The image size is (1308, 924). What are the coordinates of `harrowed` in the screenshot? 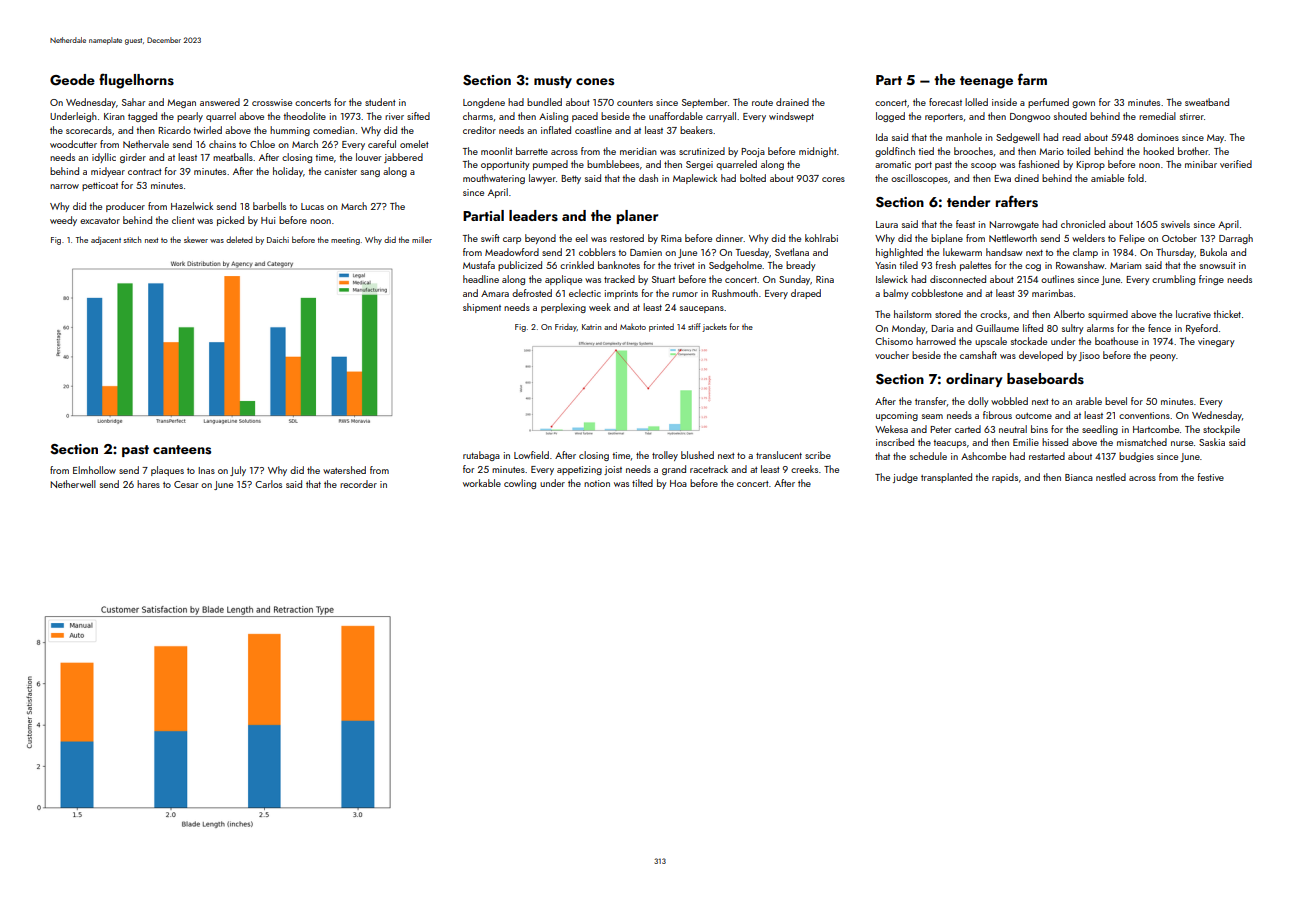 It's located at (936, 341).
